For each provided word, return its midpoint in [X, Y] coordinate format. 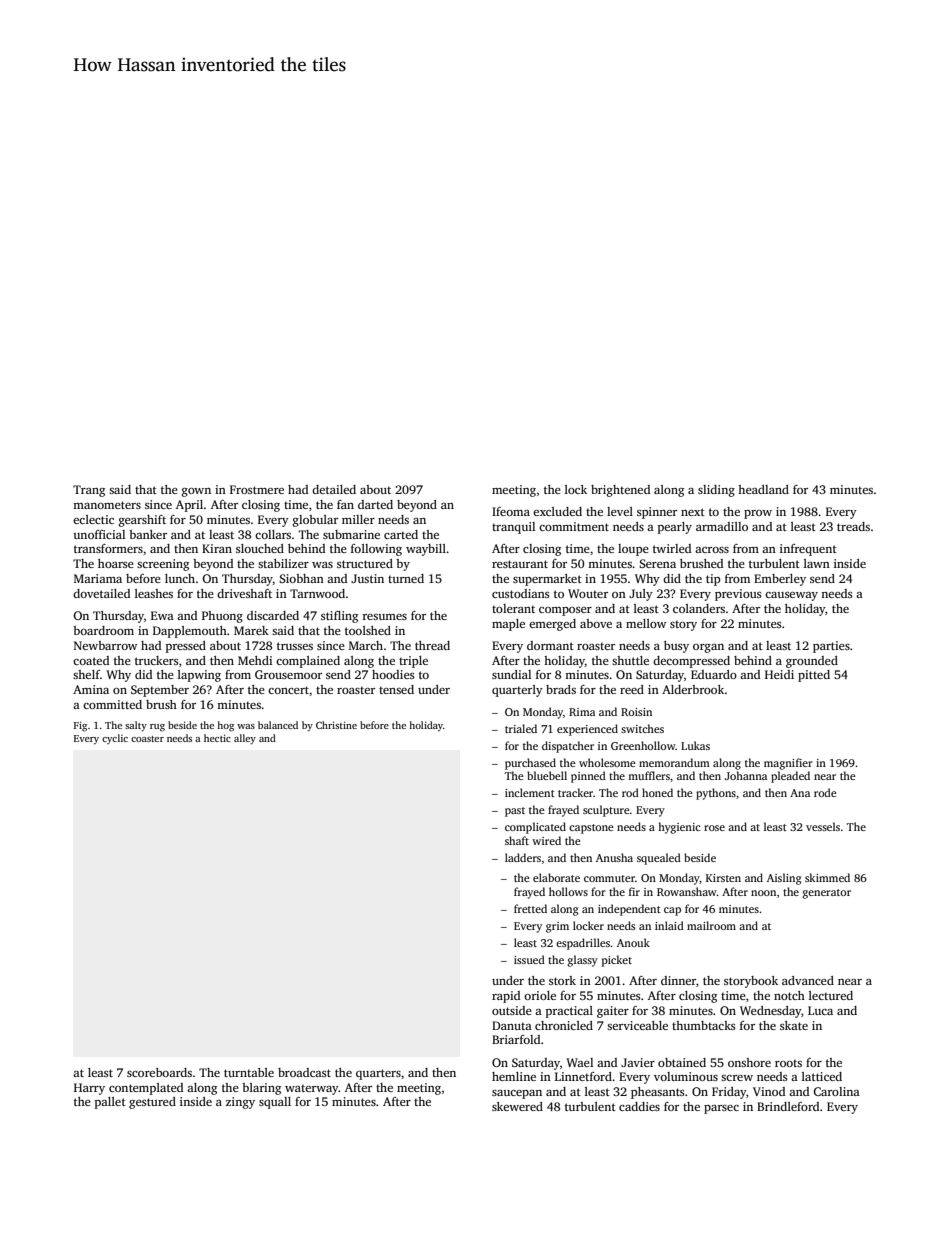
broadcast [304, 1072]
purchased [530, 764]
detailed [334, 489]
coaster [147, 739]
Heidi [779, 674]
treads [853, 526]
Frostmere [257, 489]
